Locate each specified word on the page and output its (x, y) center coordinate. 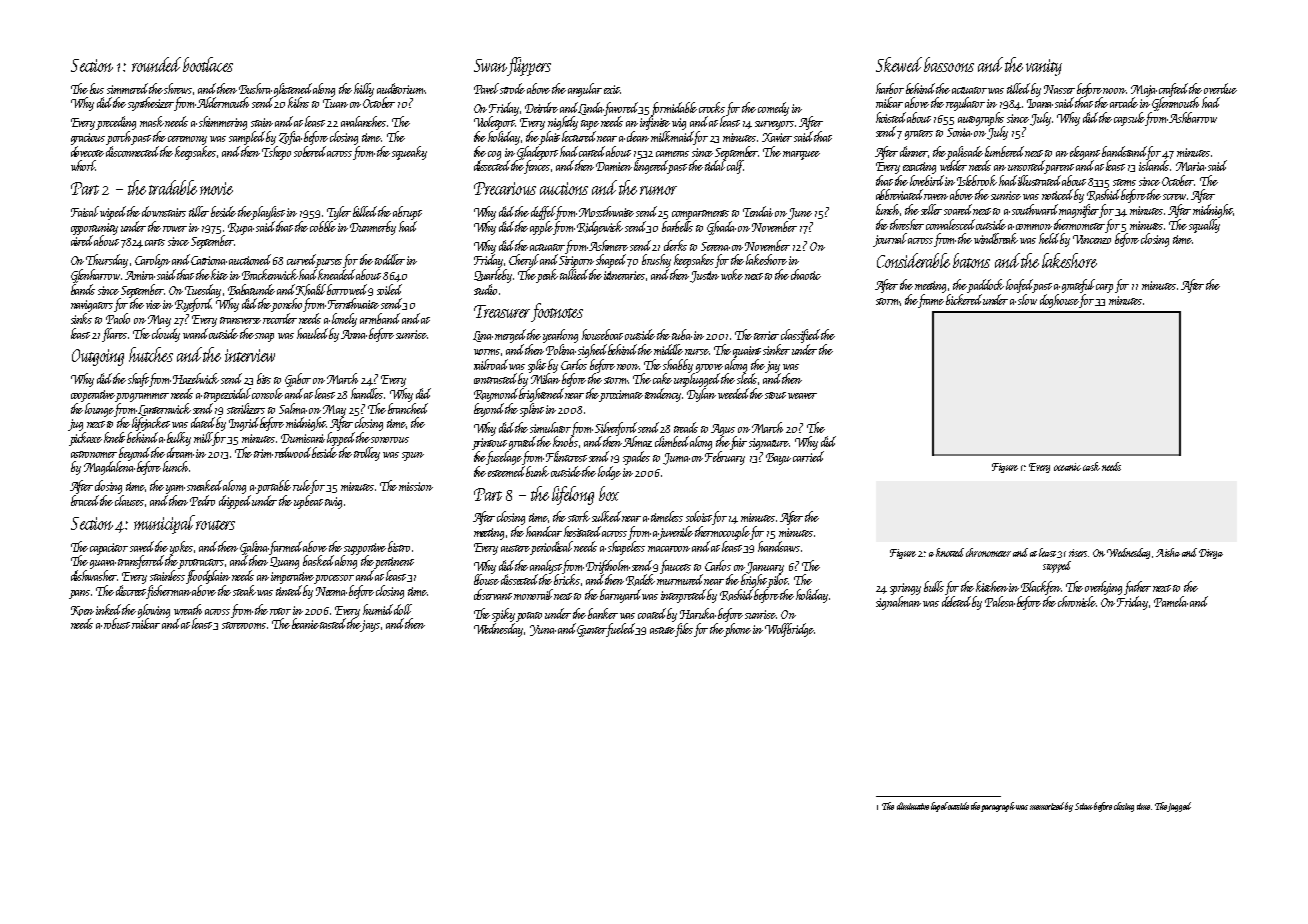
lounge (100, 410)
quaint (747, 352)
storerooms (244, 625)
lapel (939, 807)
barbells (677, 226)
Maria (1191, 166)
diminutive (913, 806)
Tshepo (276, 153)
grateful (1079, 286)
